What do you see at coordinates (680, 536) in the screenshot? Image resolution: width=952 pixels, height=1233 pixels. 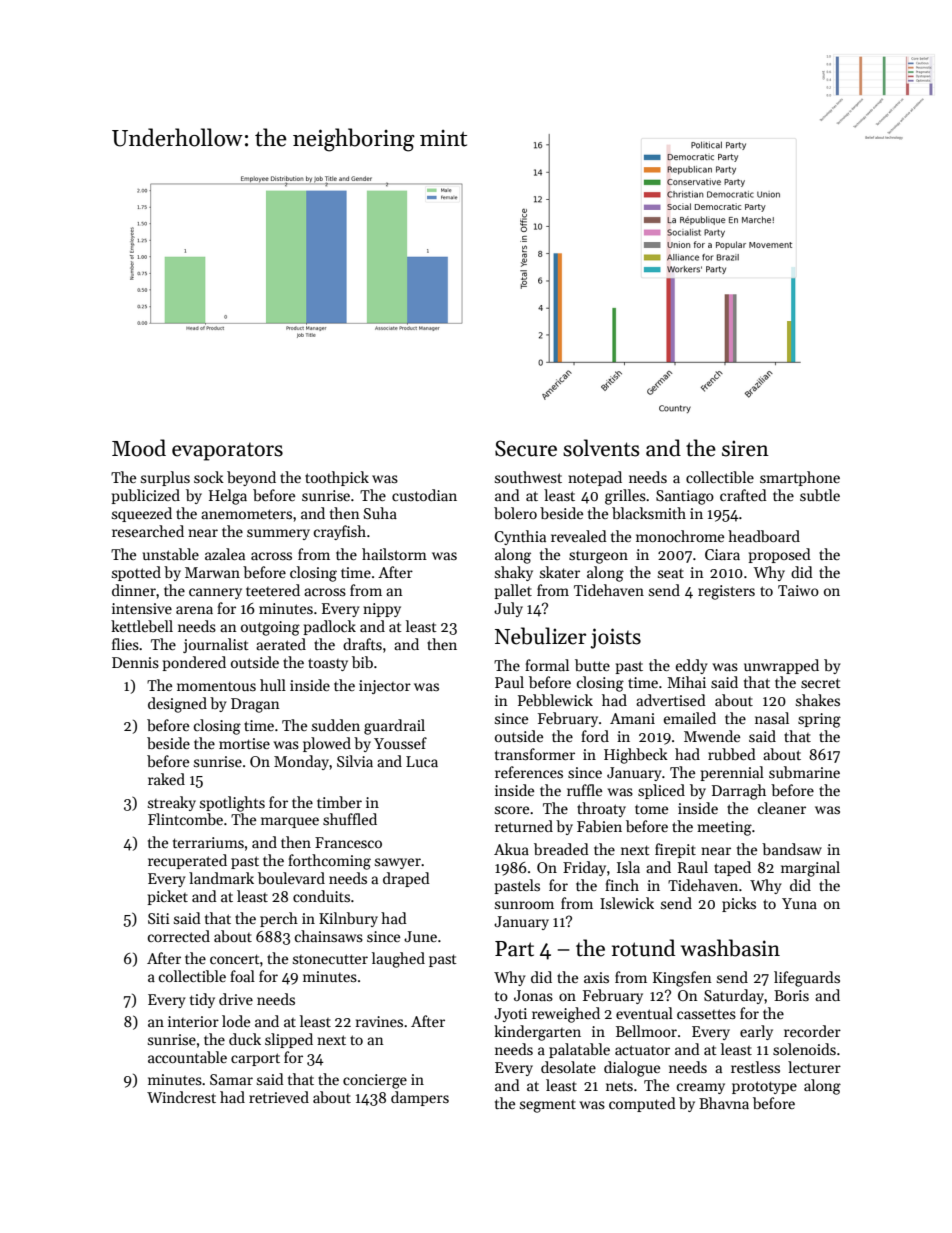 I see `monochrome` at bounding box center [680, 536].
